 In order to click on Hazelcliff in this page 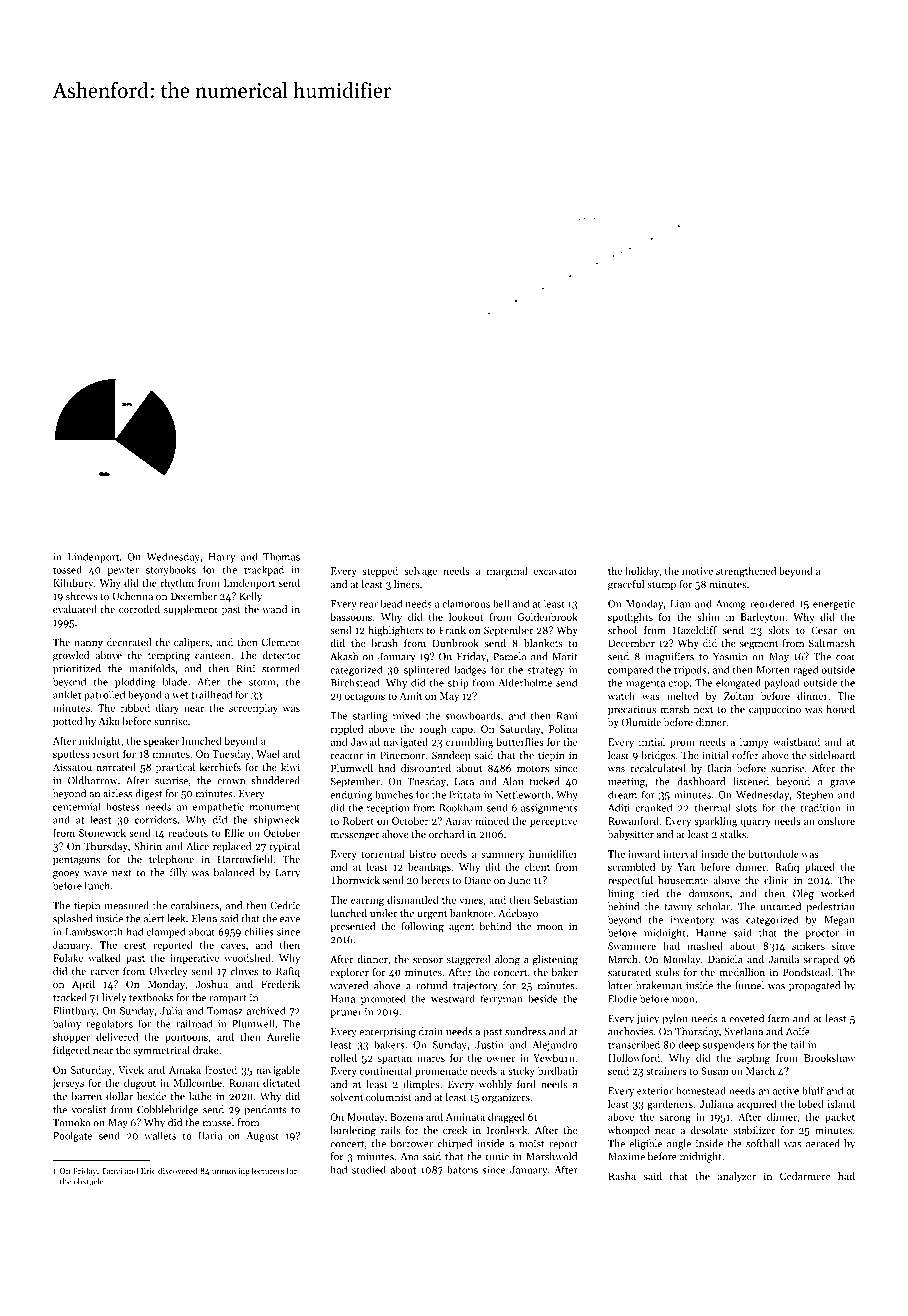, I will do `click(695, 630)`.
